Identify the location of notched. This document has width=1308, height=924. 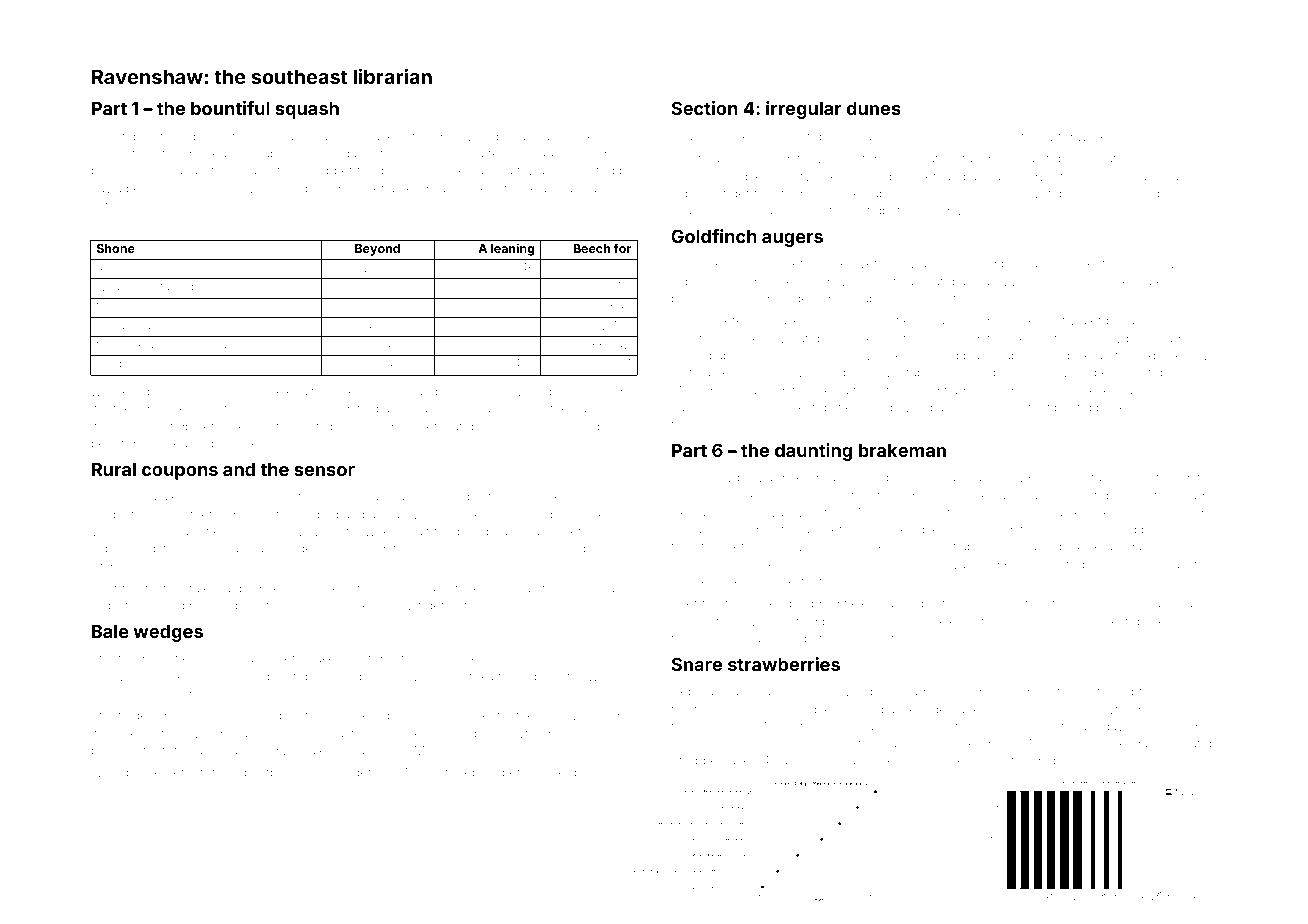
(583, 153).
